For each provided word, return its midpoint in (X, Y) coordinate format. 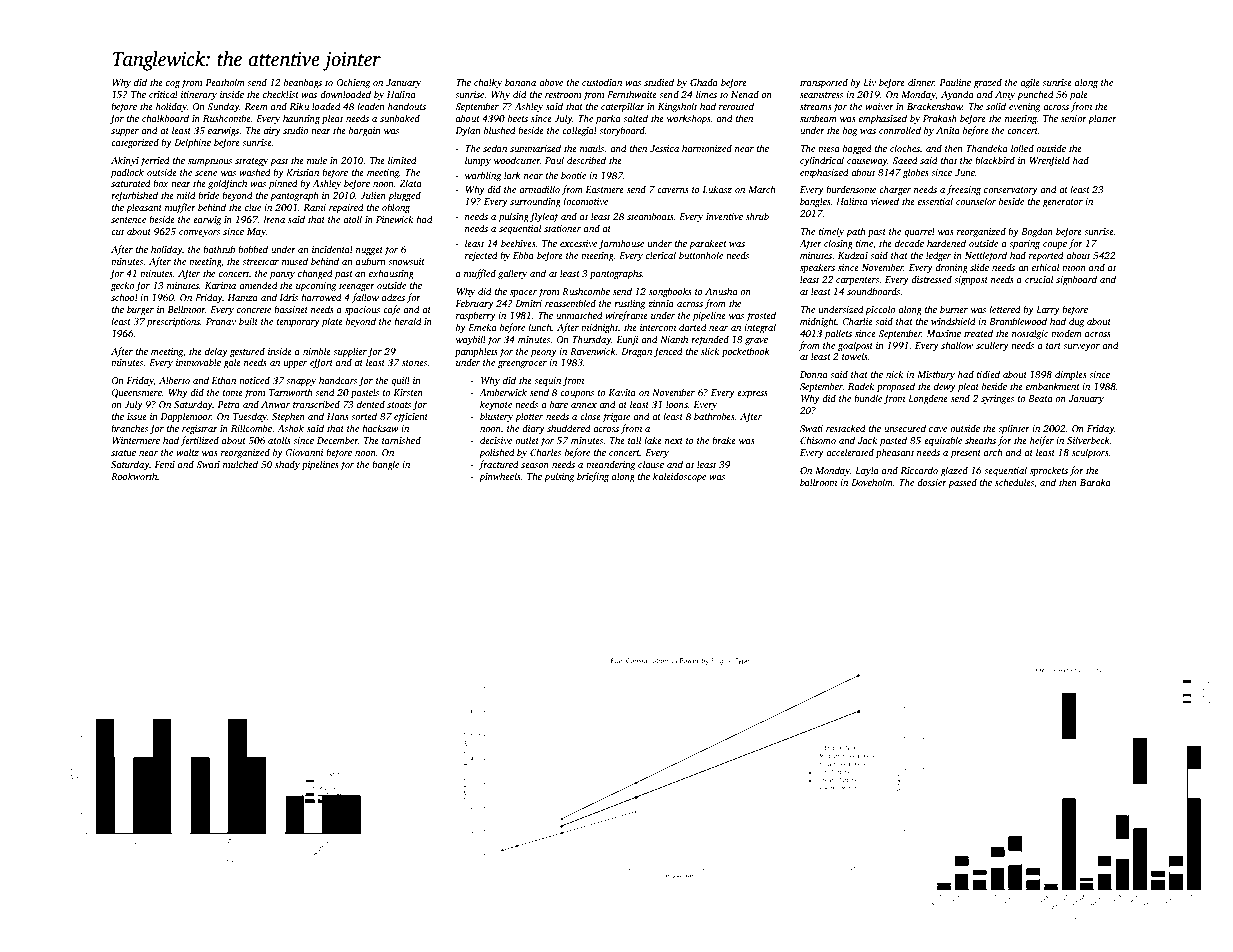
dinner (921, 82)
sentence (128, 220)
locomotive (585, 201)
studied (659, 82)
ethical (1045, 267)
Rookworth (134, 476)
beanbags (303, 83)
